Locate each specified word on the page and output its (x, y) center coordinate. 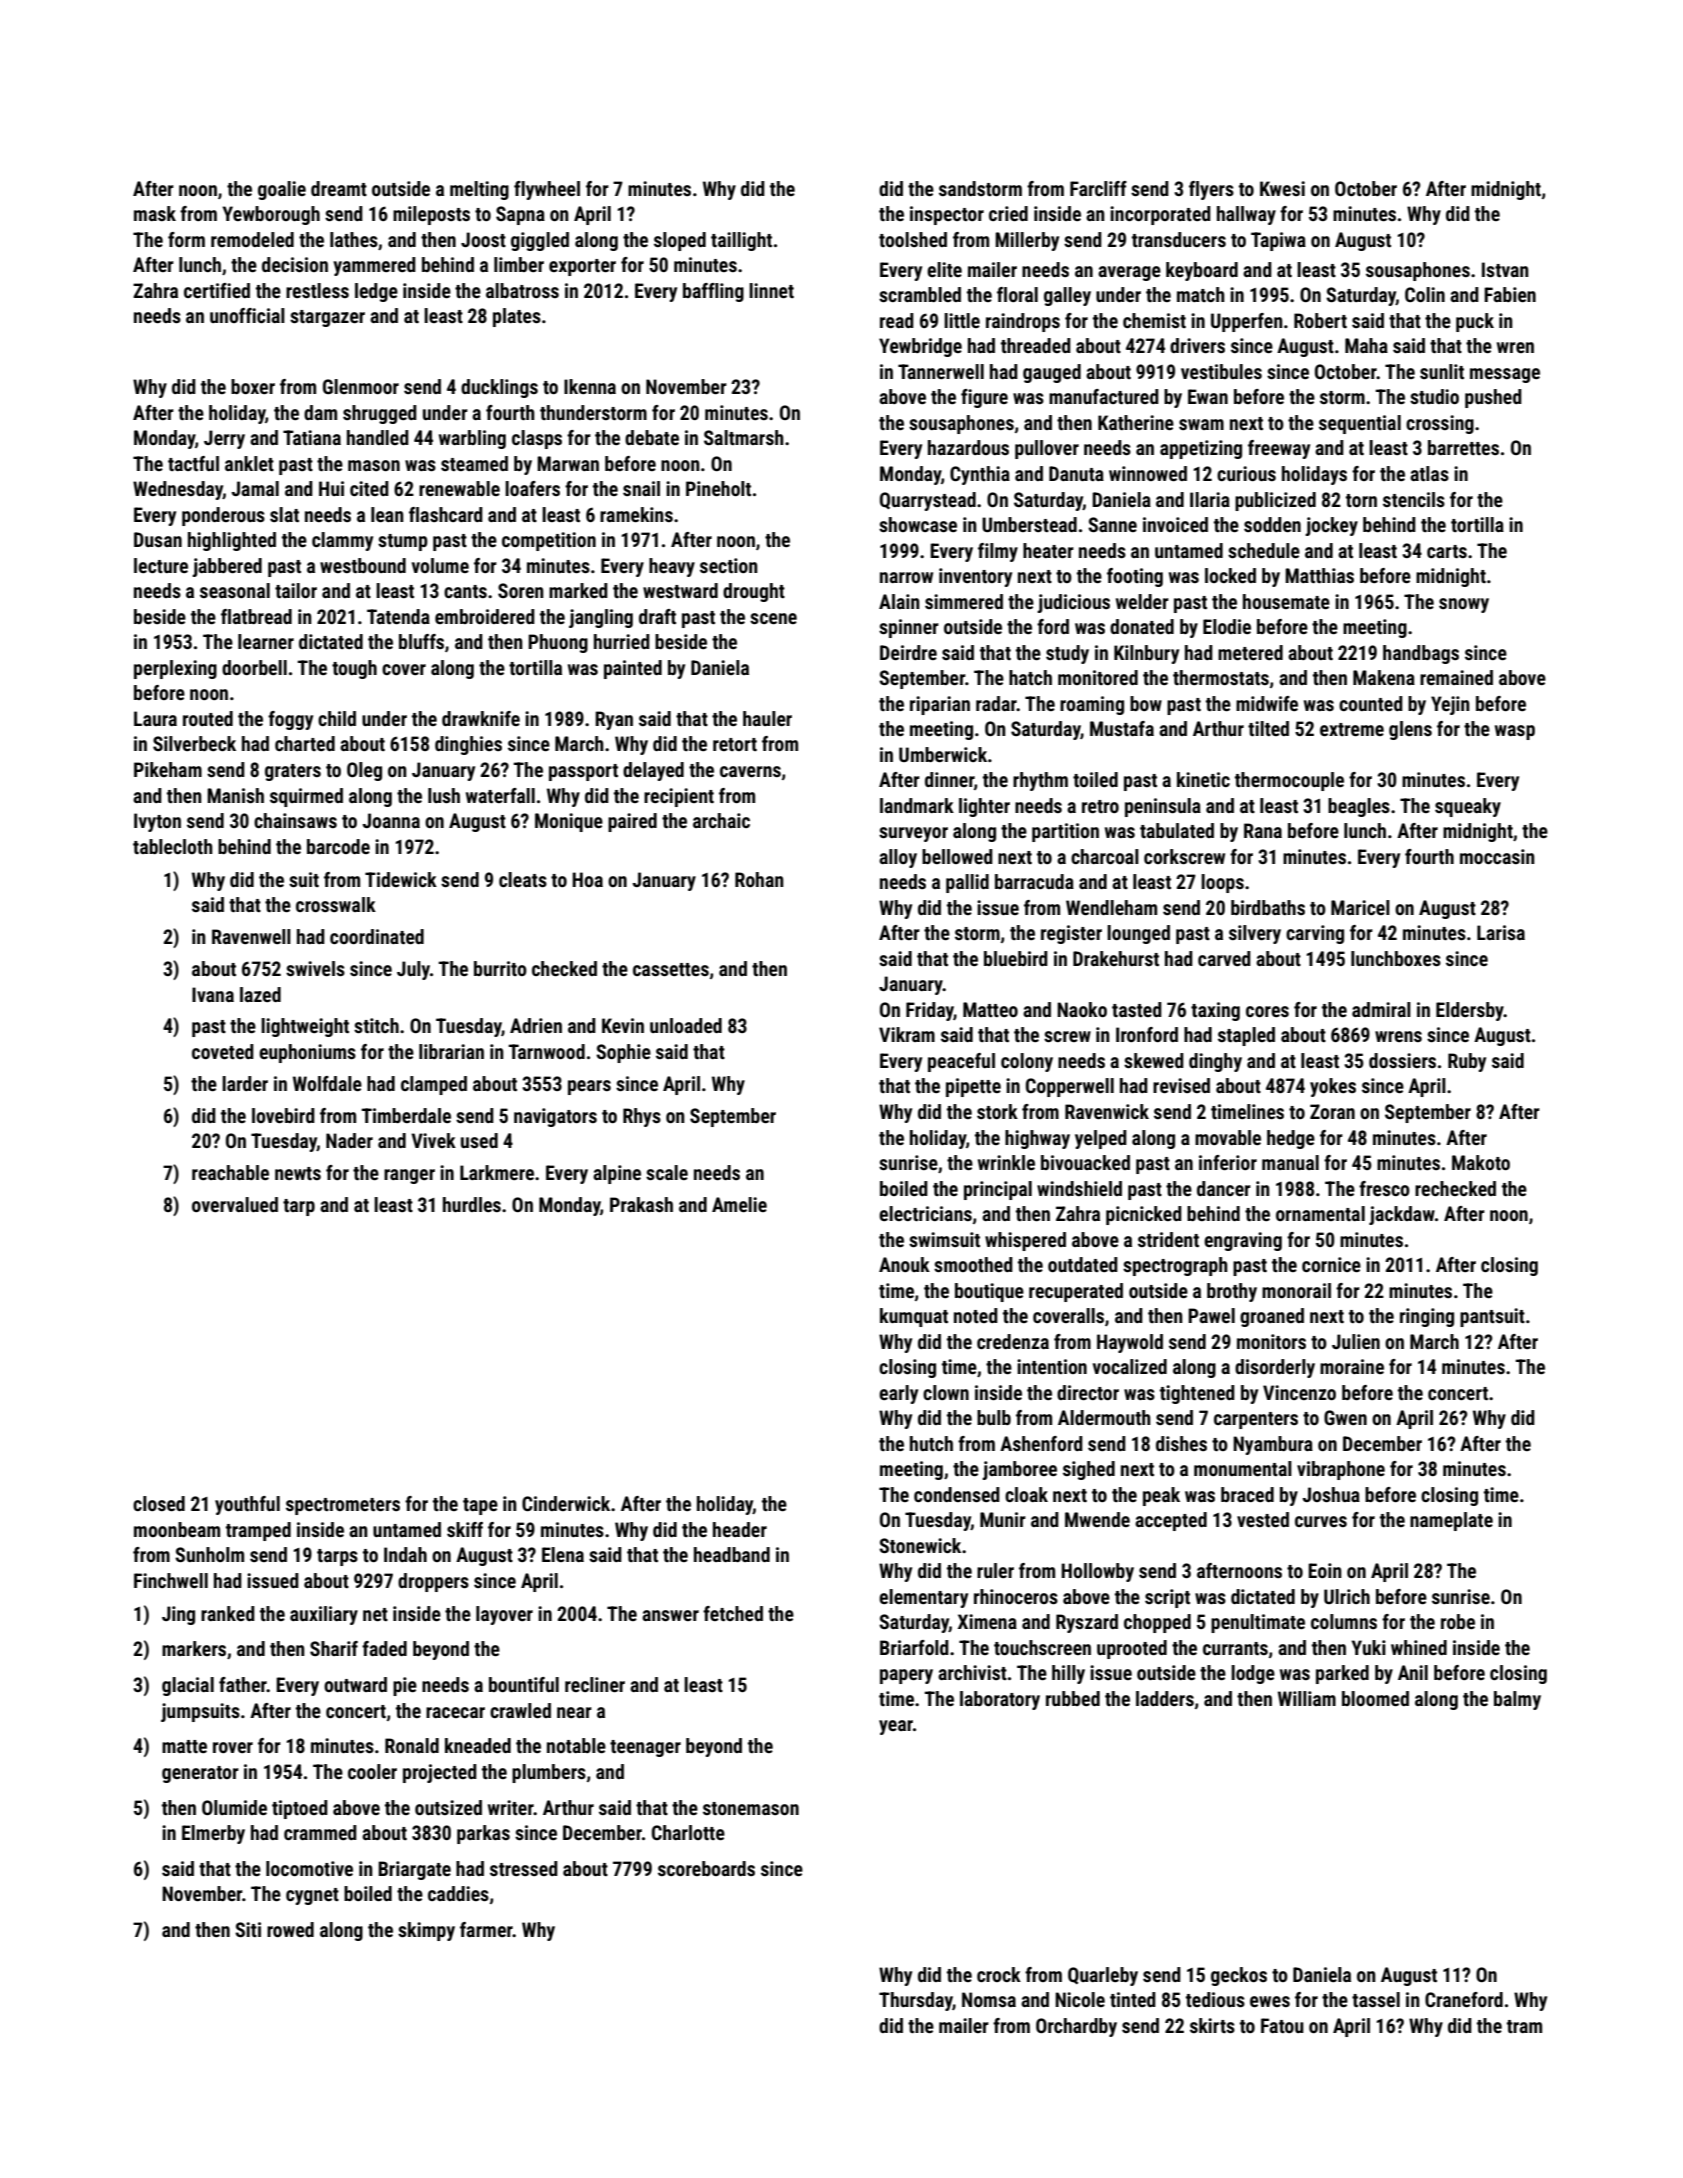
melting (479, 190)
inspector (947, 215)
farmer (486, 1929)
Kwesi (1282, 188)
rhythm (1040, 781)
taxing (1215, 1011)
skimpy (426, 1931)
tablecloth (173, 846)
